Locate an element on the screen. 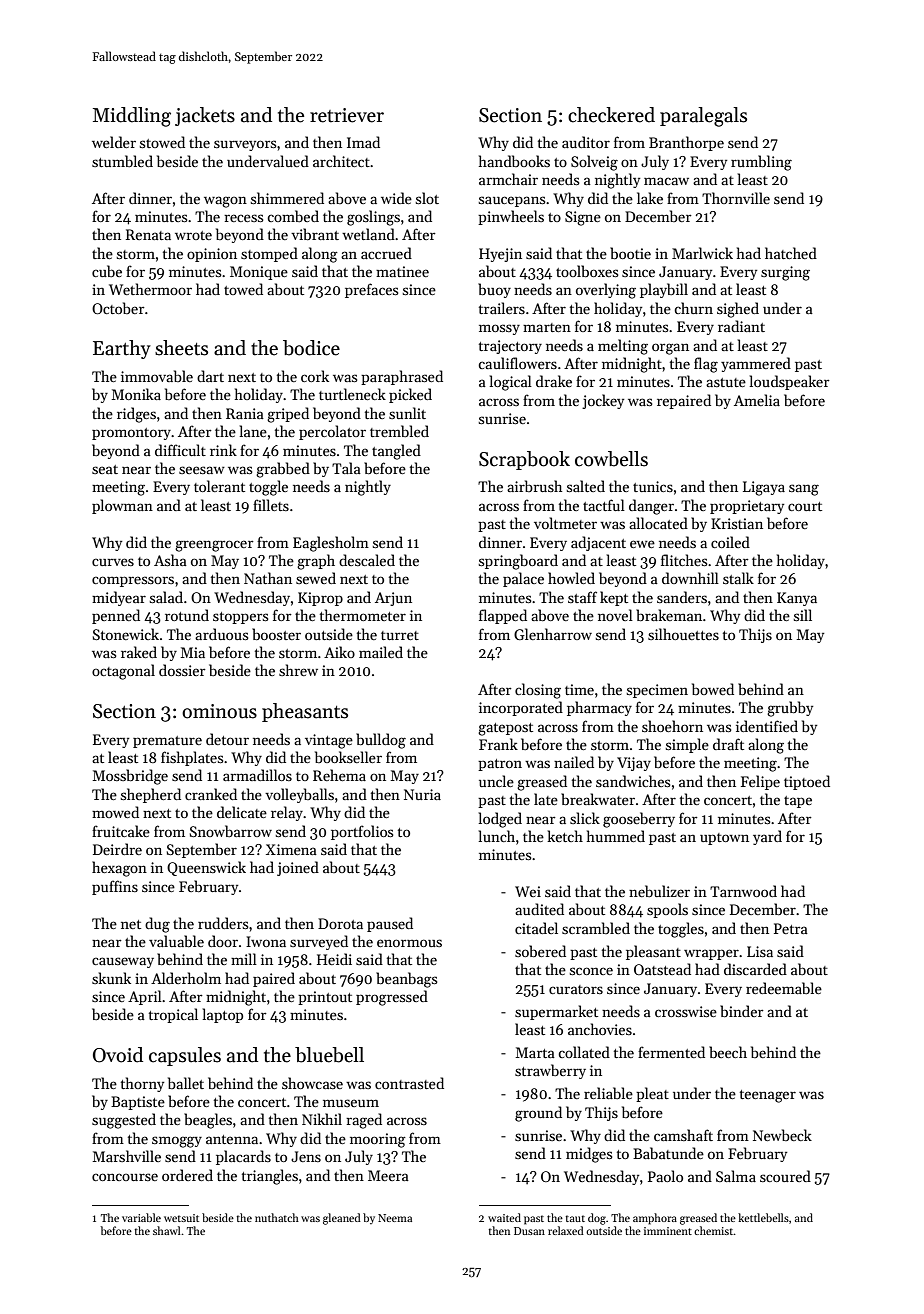  printout is located at coordinates (325, 998).
